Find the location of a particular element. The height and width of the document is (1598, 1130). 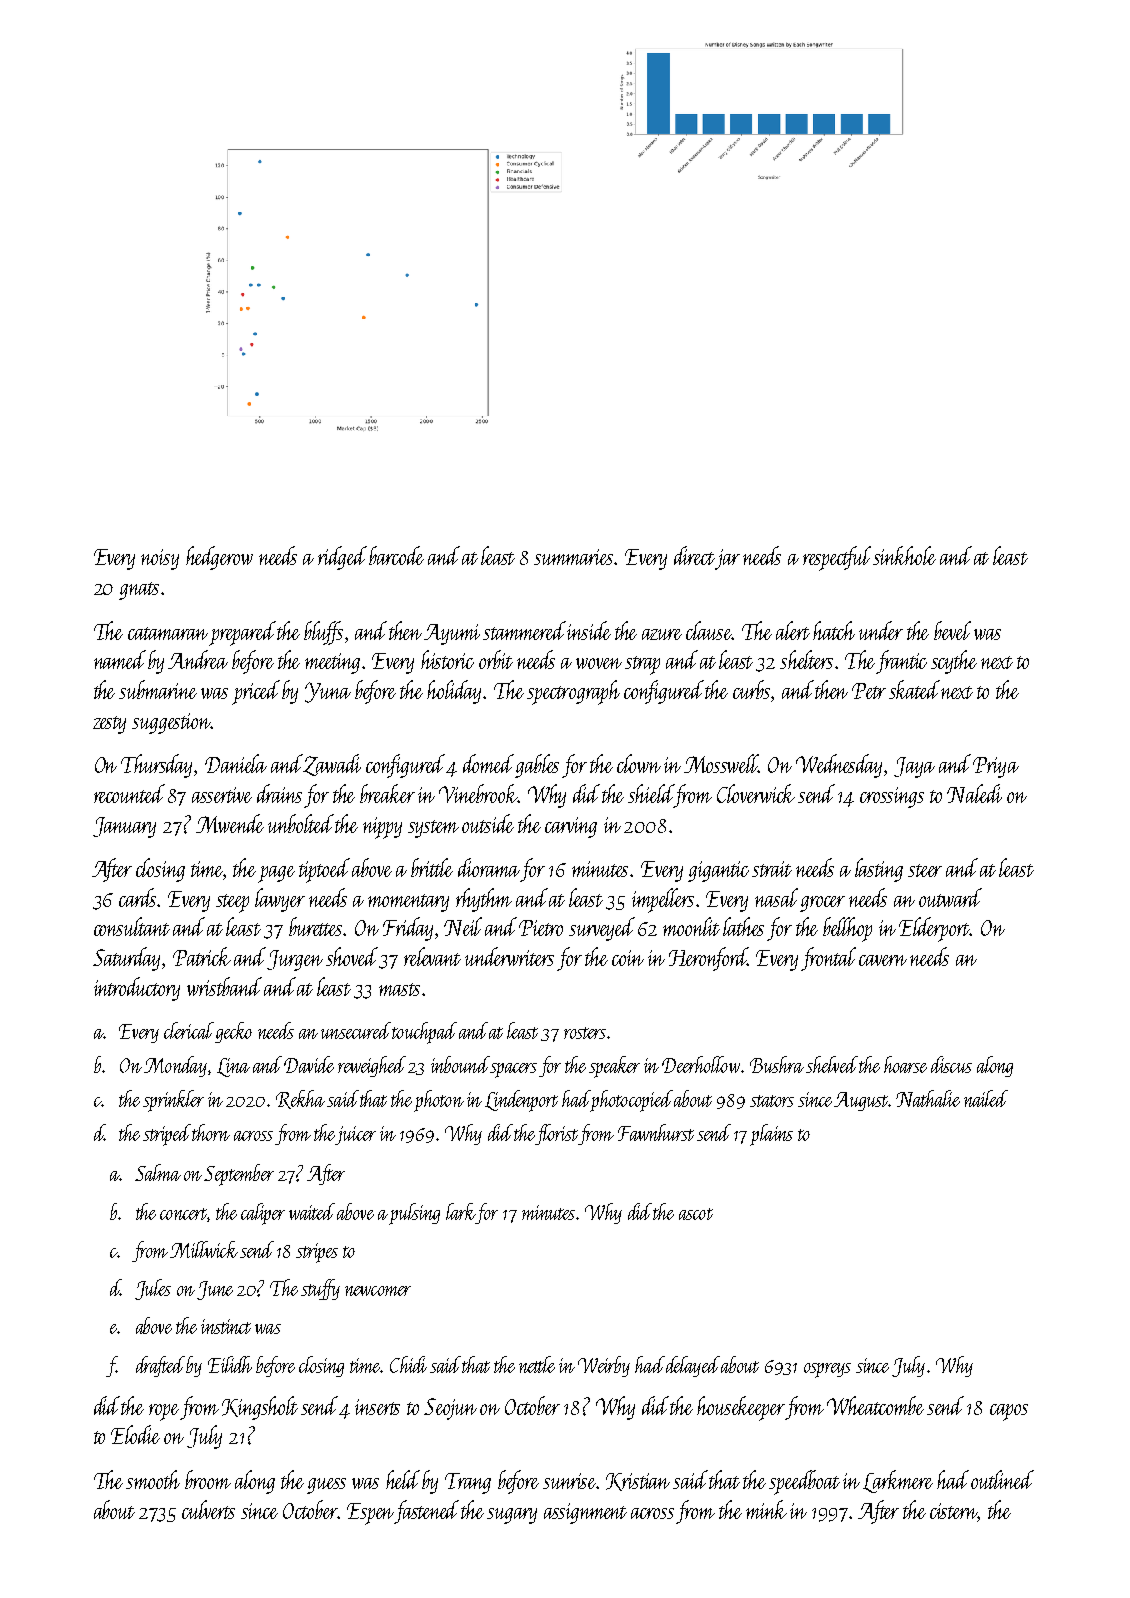

scythe is located at coordinates (954, 662).
